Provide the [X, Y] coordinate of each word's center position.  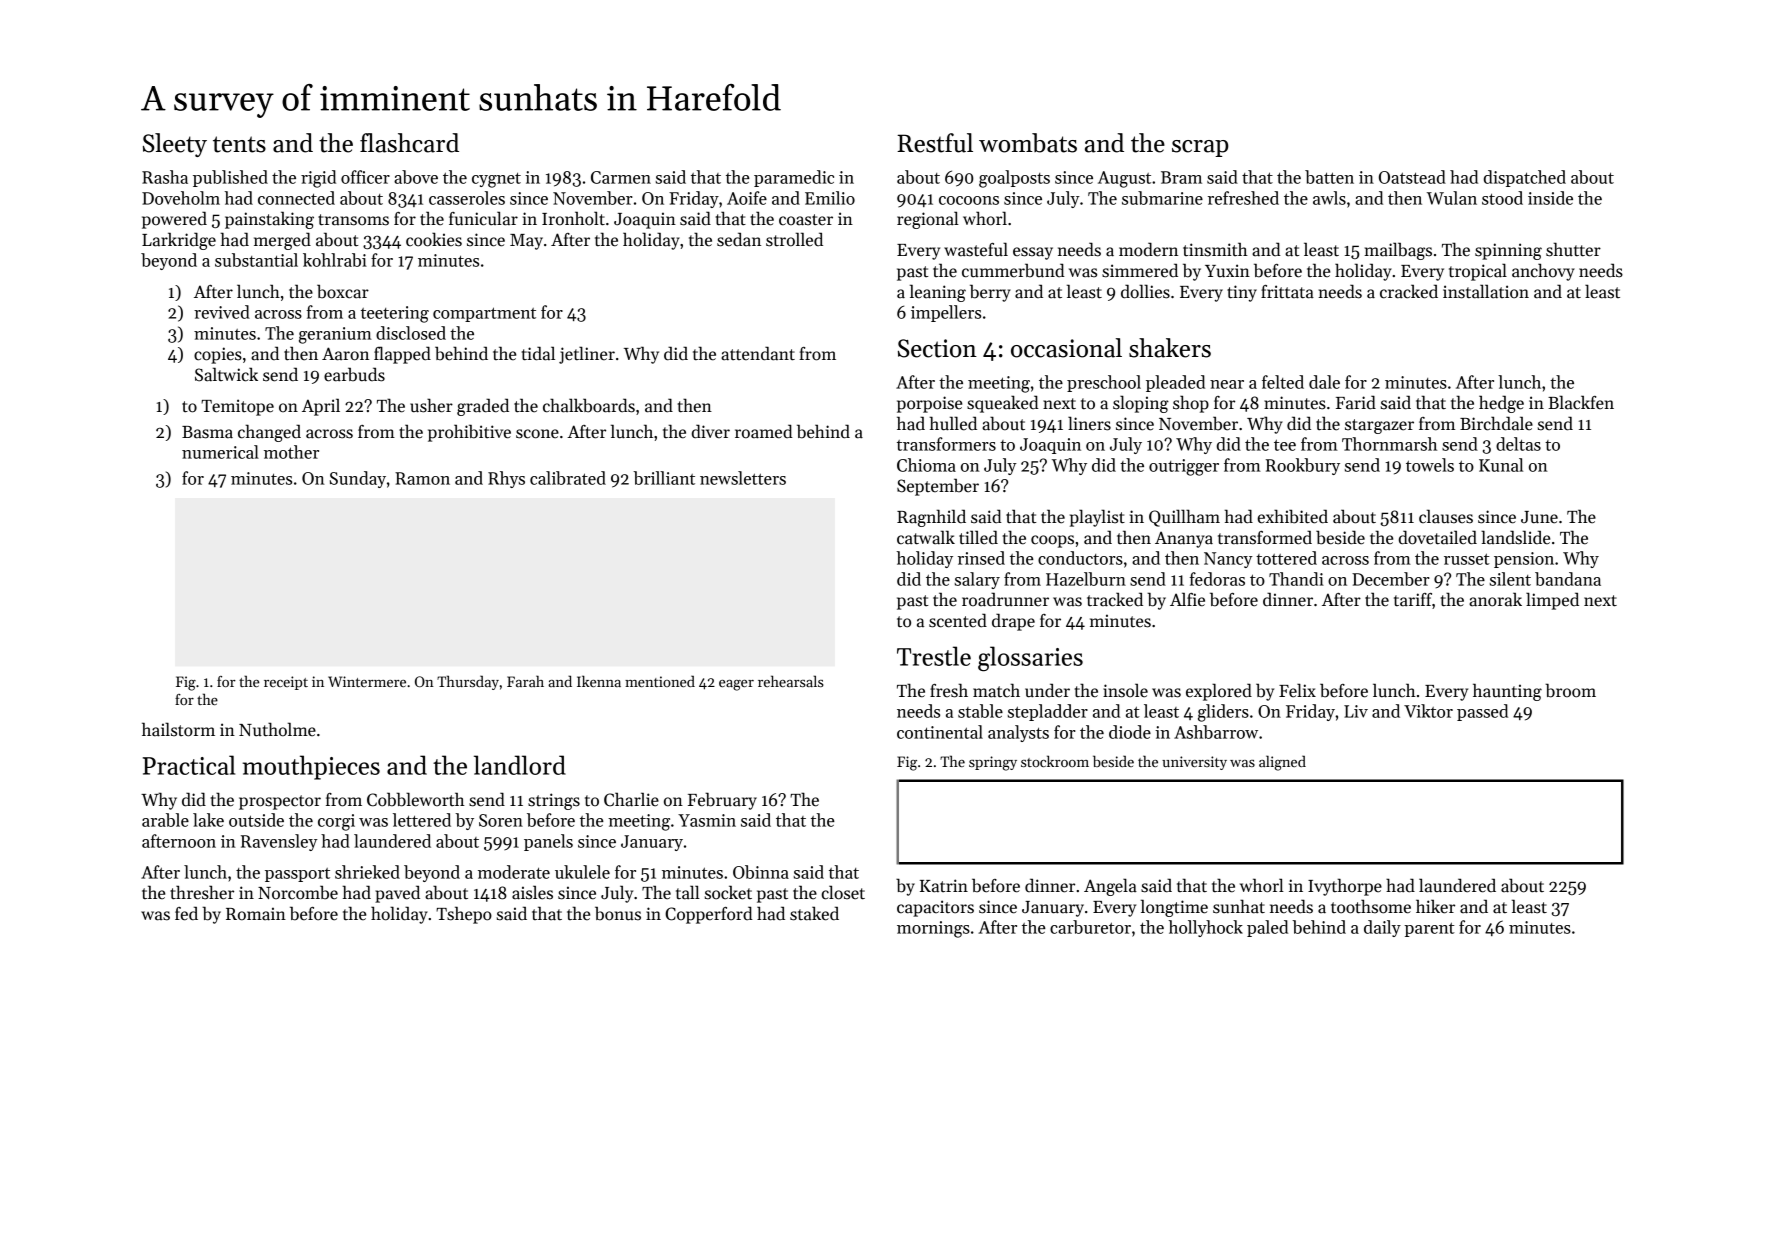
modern [1148, 249]
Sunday [358, 479]
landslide [1515, 537]
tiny [1242, 293]
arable [165, 820]
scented [958, 620]
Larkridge [179, 241]
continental [940, 732]
